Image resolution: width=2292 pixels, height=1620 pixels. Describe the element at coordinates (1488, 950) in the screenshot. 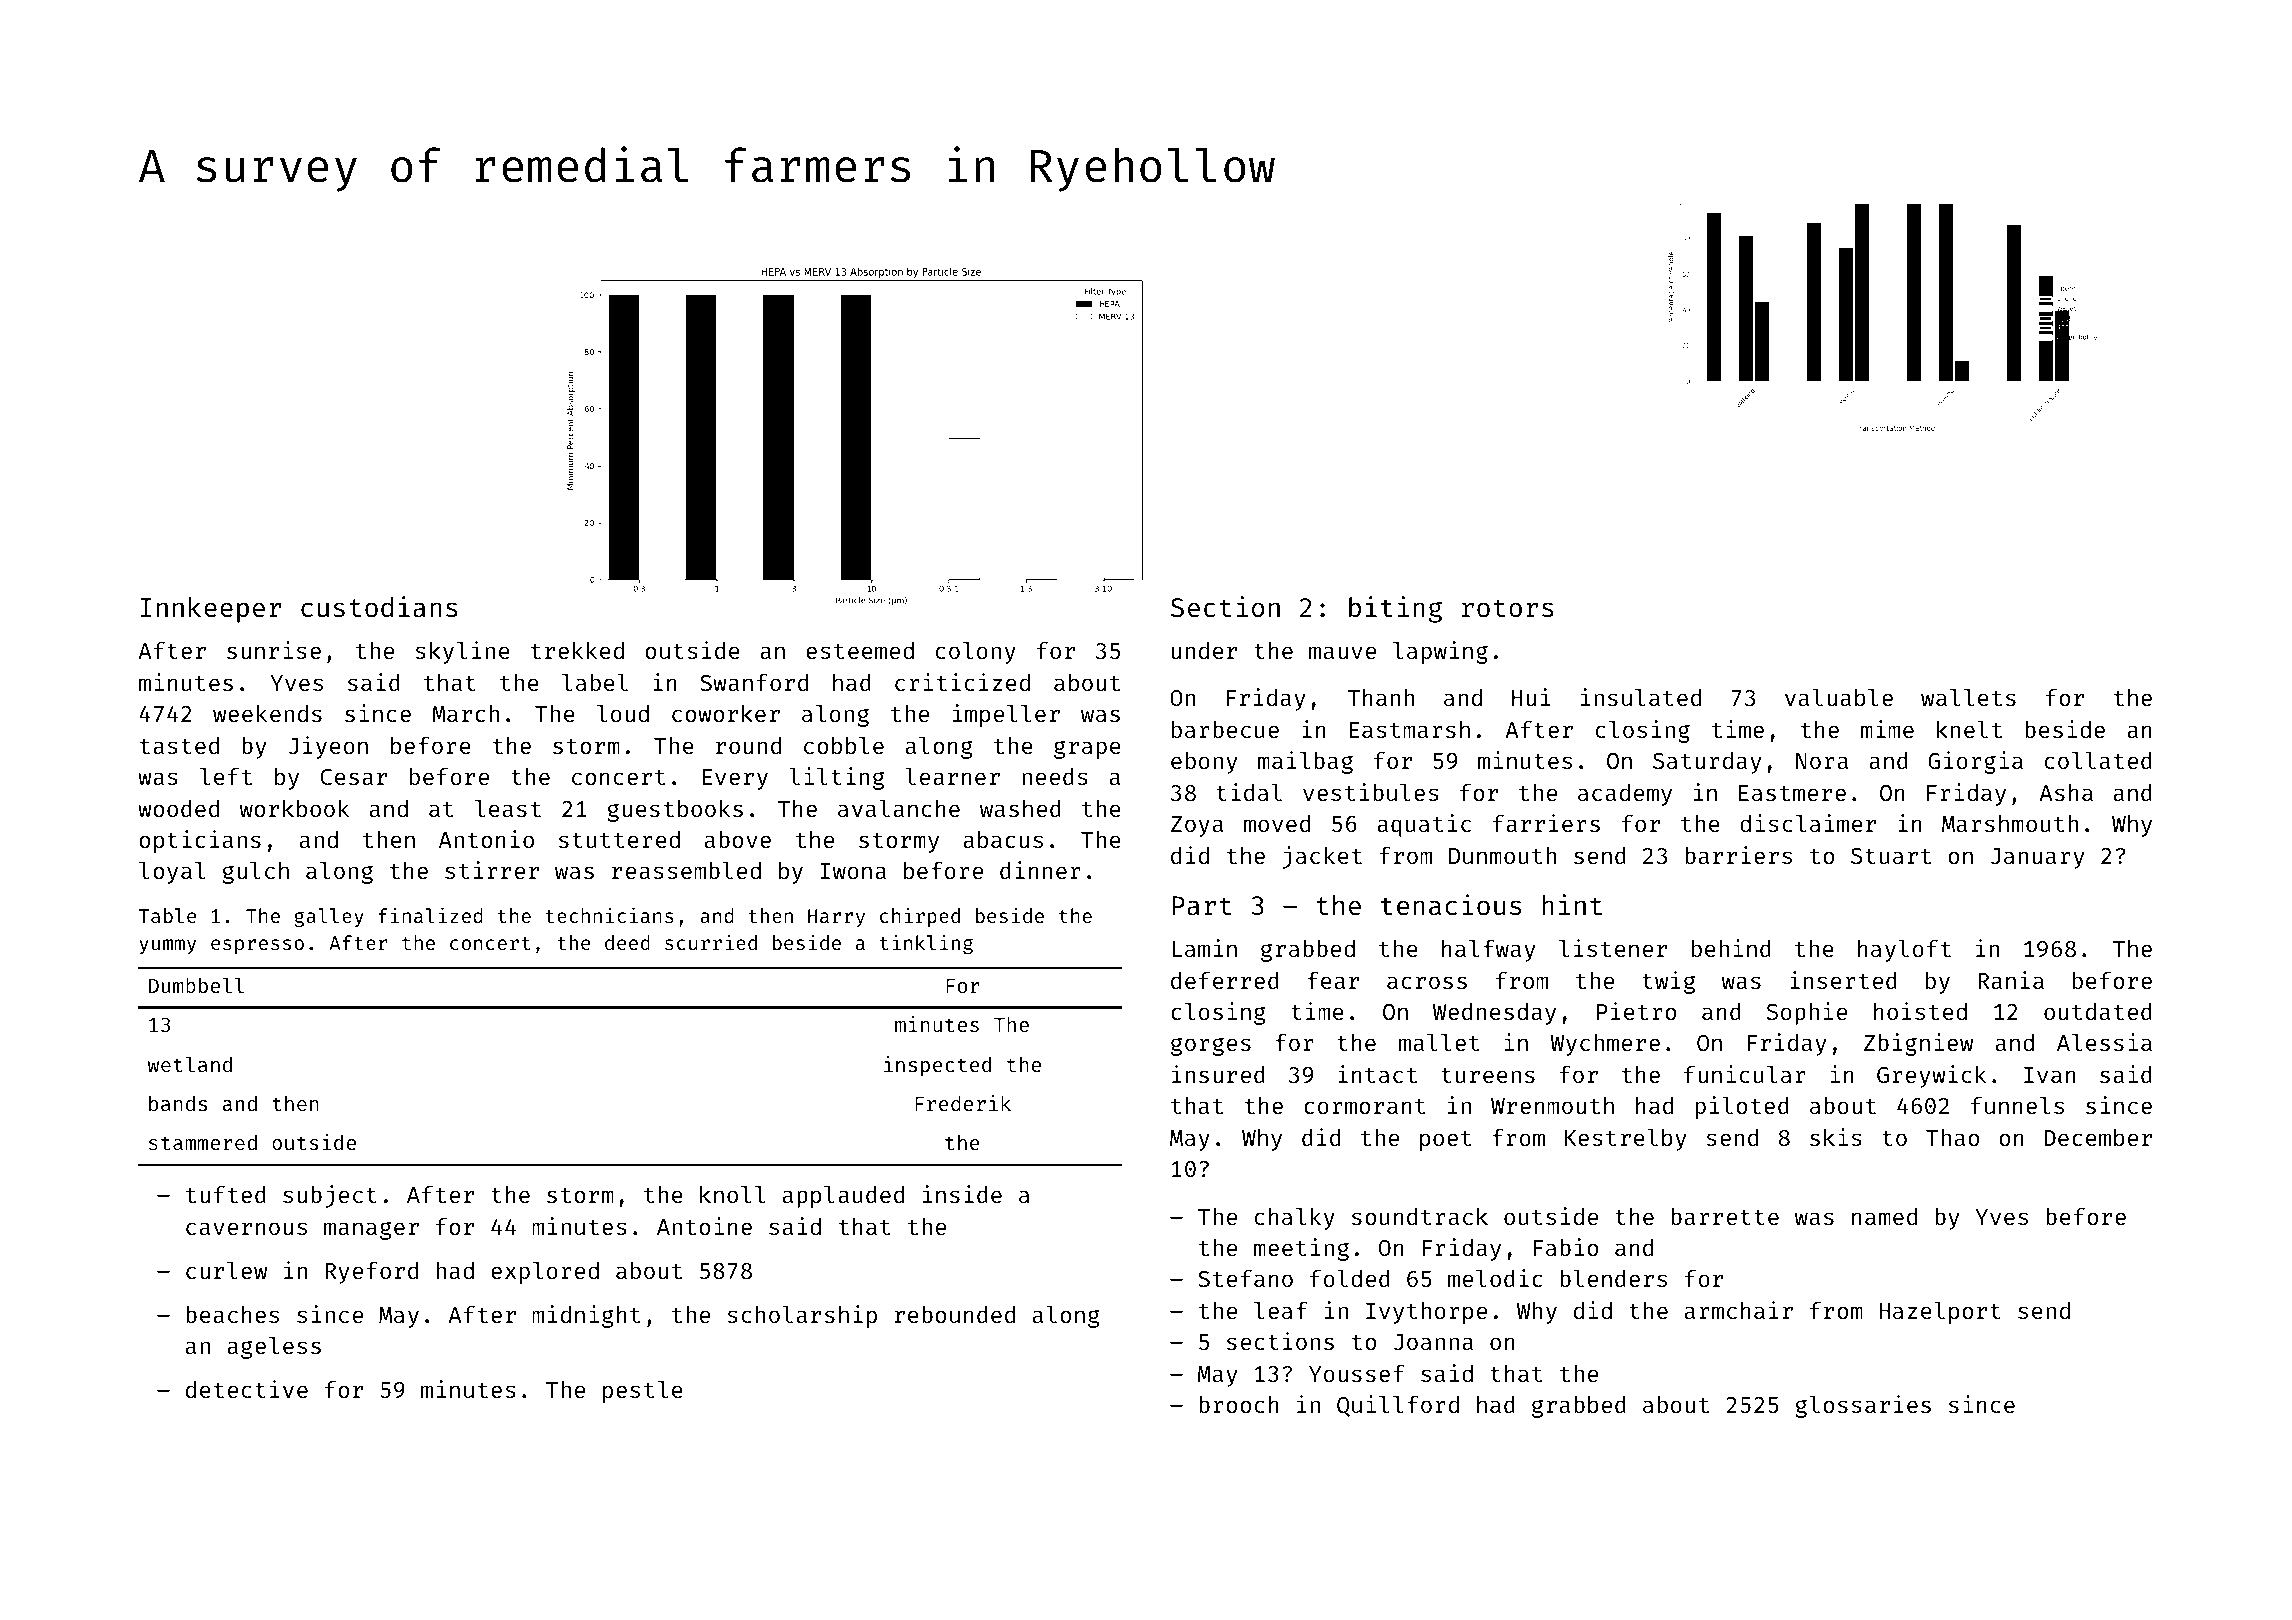

I see `halfway` at that location.
